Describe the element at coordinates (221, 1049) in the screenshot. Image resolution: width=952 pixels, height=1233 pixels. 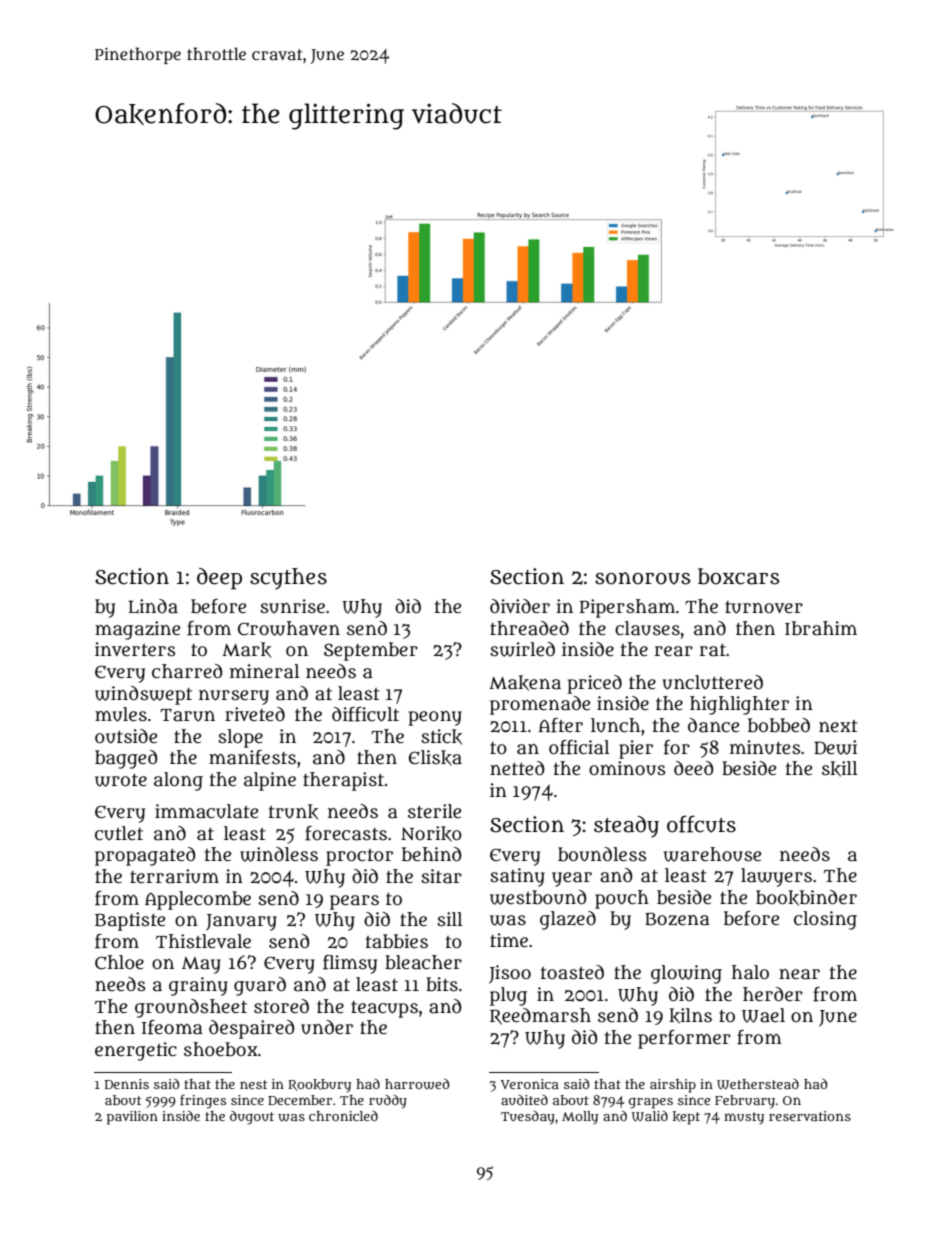
I see `shoebox` at that location.
